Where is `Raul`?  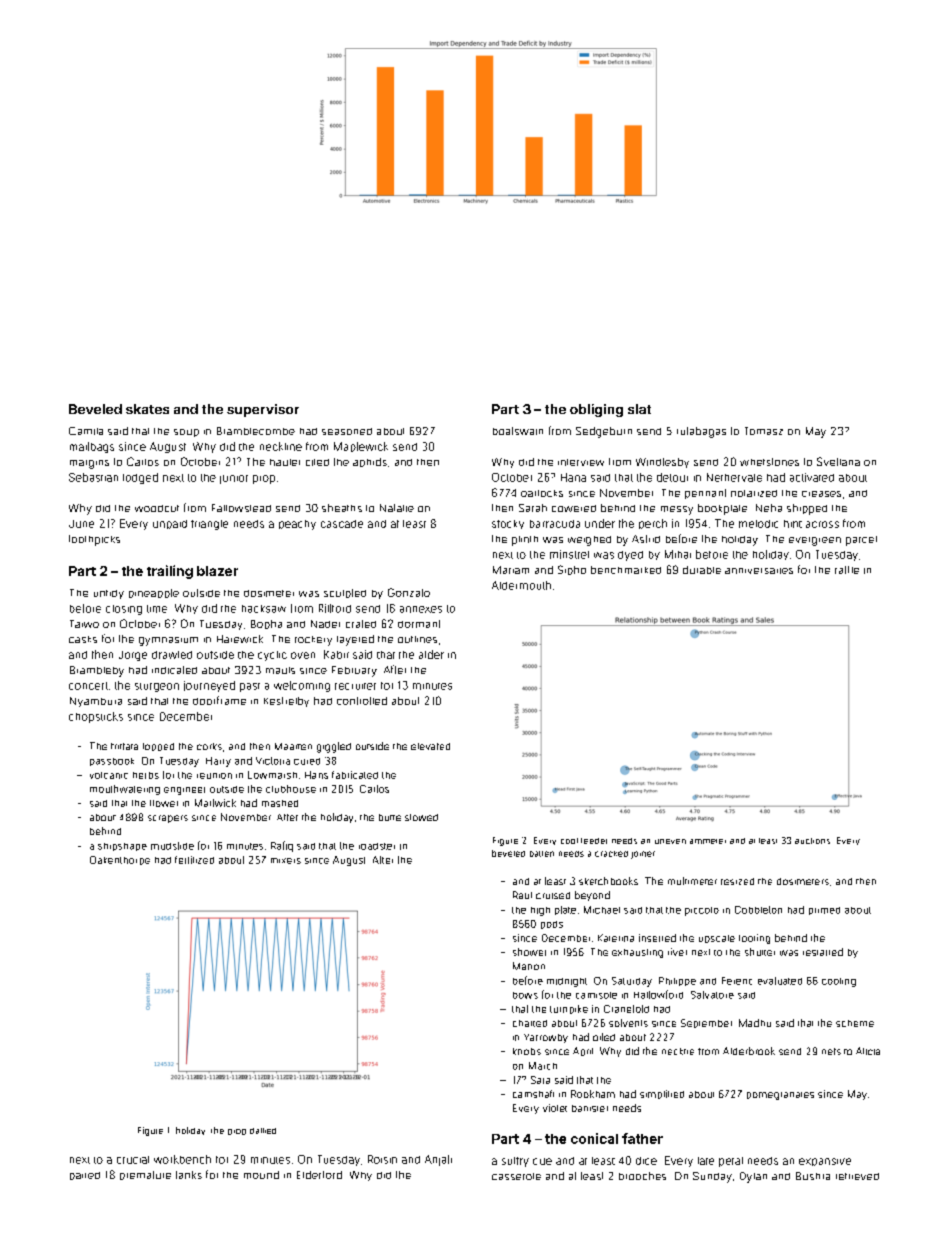 Raul is located at coordinates (522, 895).
